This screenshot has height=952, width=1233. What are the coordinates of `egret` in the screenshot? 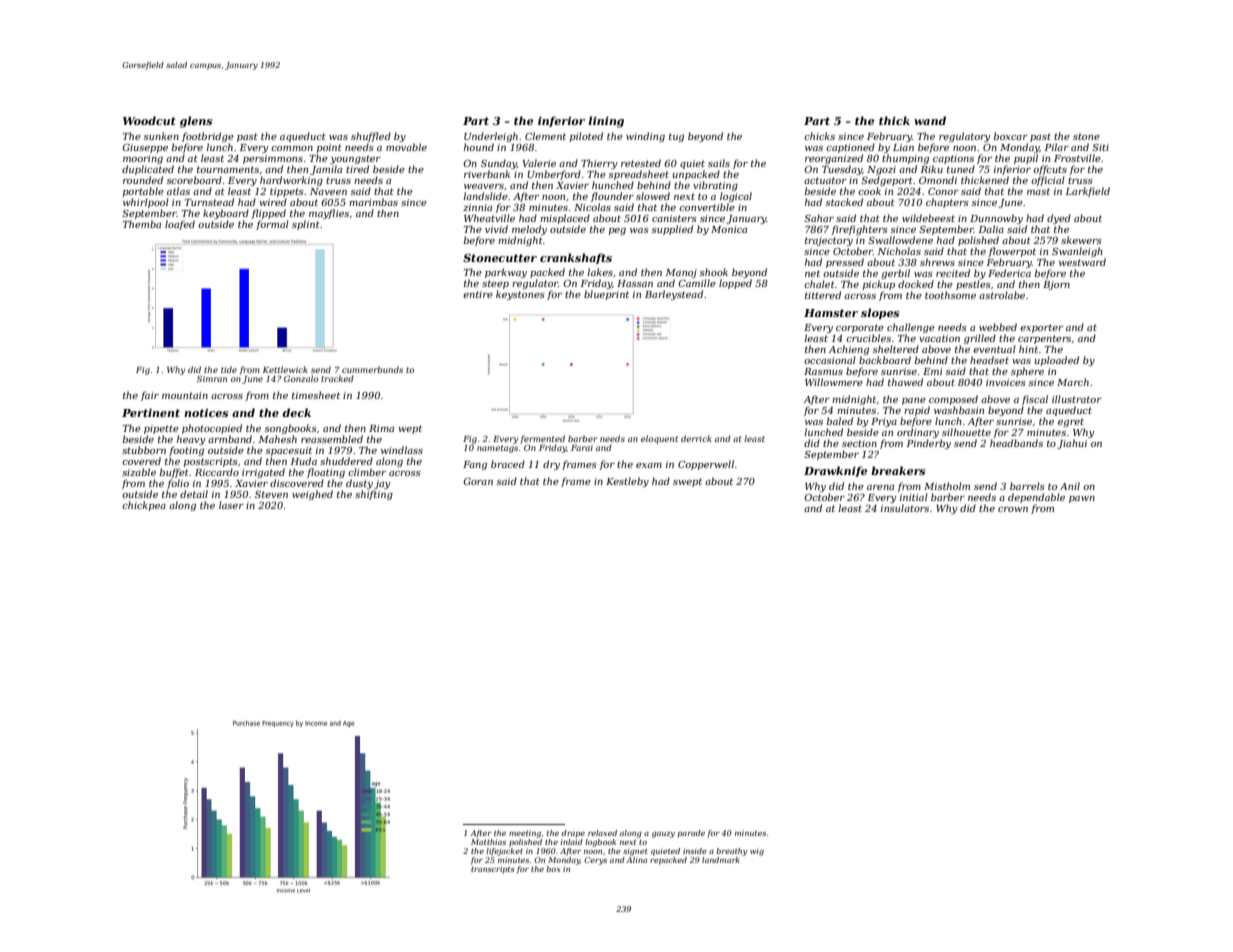 It's located at (1071, 422).
